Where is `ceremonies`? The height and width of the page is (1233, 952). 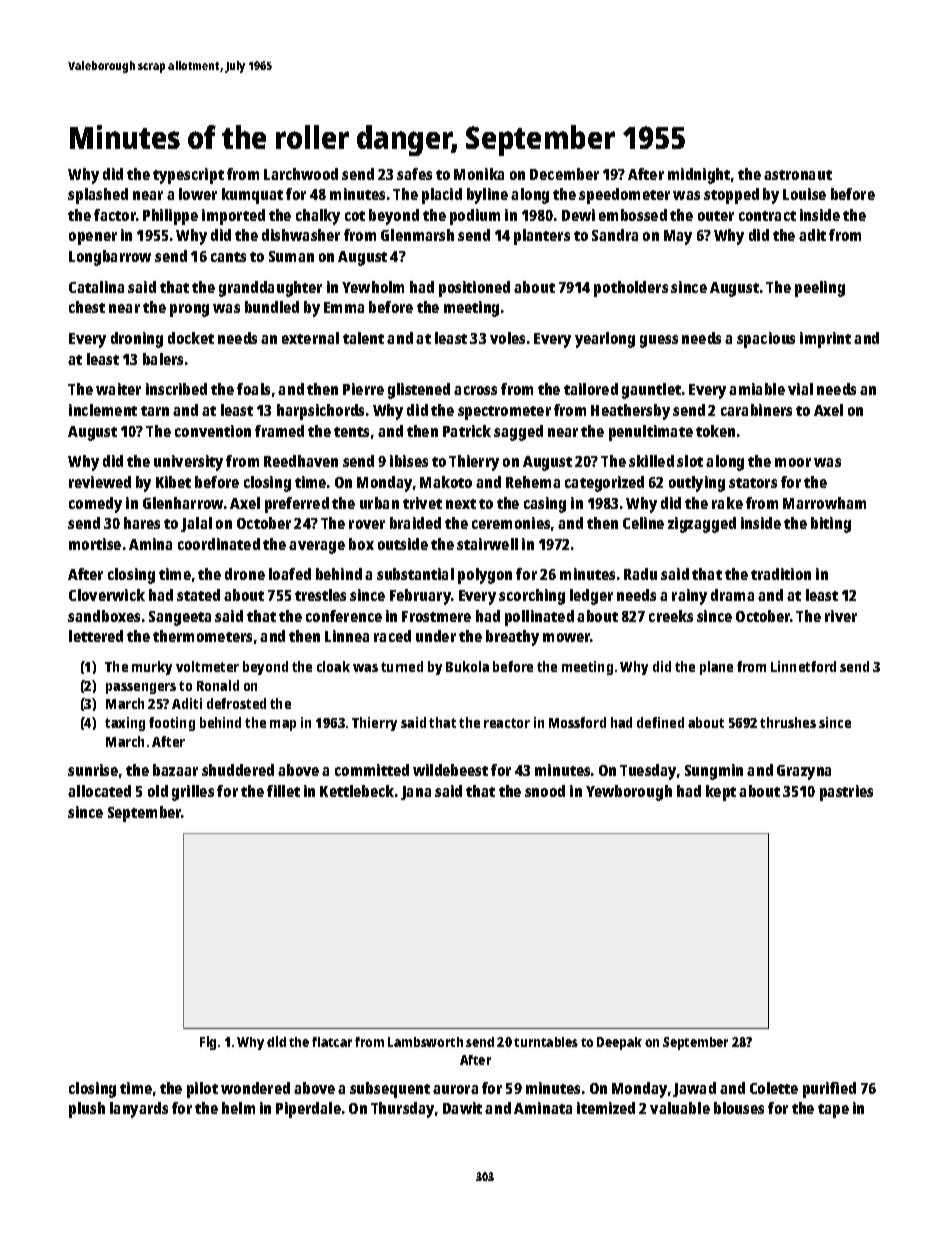 ceremonies is located at coordinates (511, 523).
